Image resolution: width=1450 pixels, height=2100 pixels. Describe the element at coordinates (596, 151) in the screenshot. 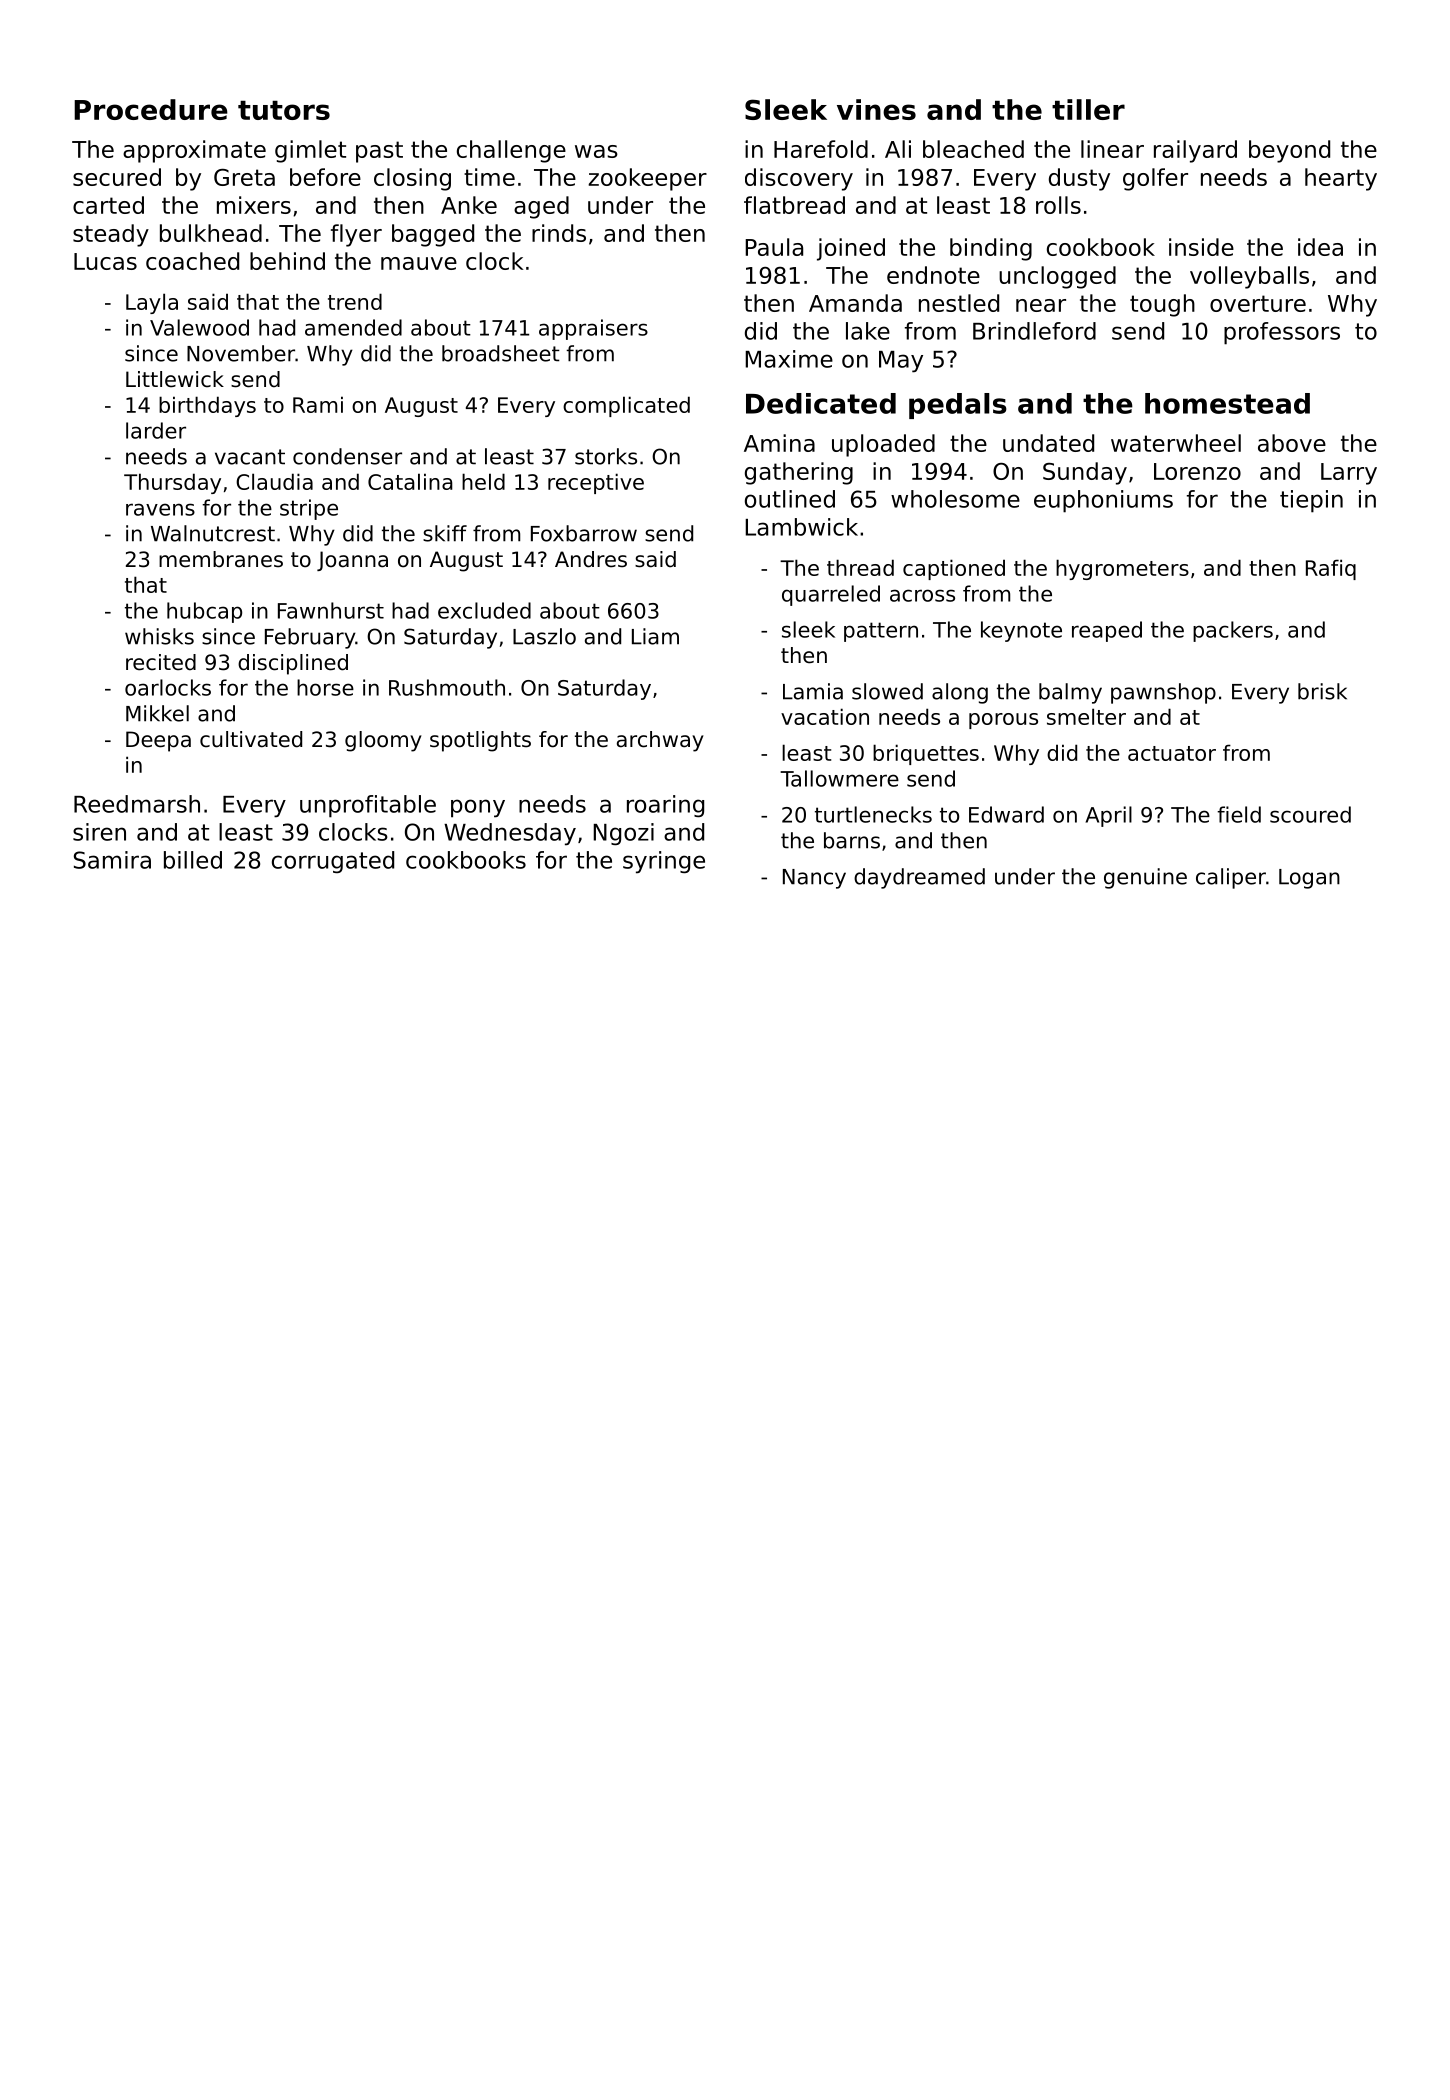

I see `was` at that location.
